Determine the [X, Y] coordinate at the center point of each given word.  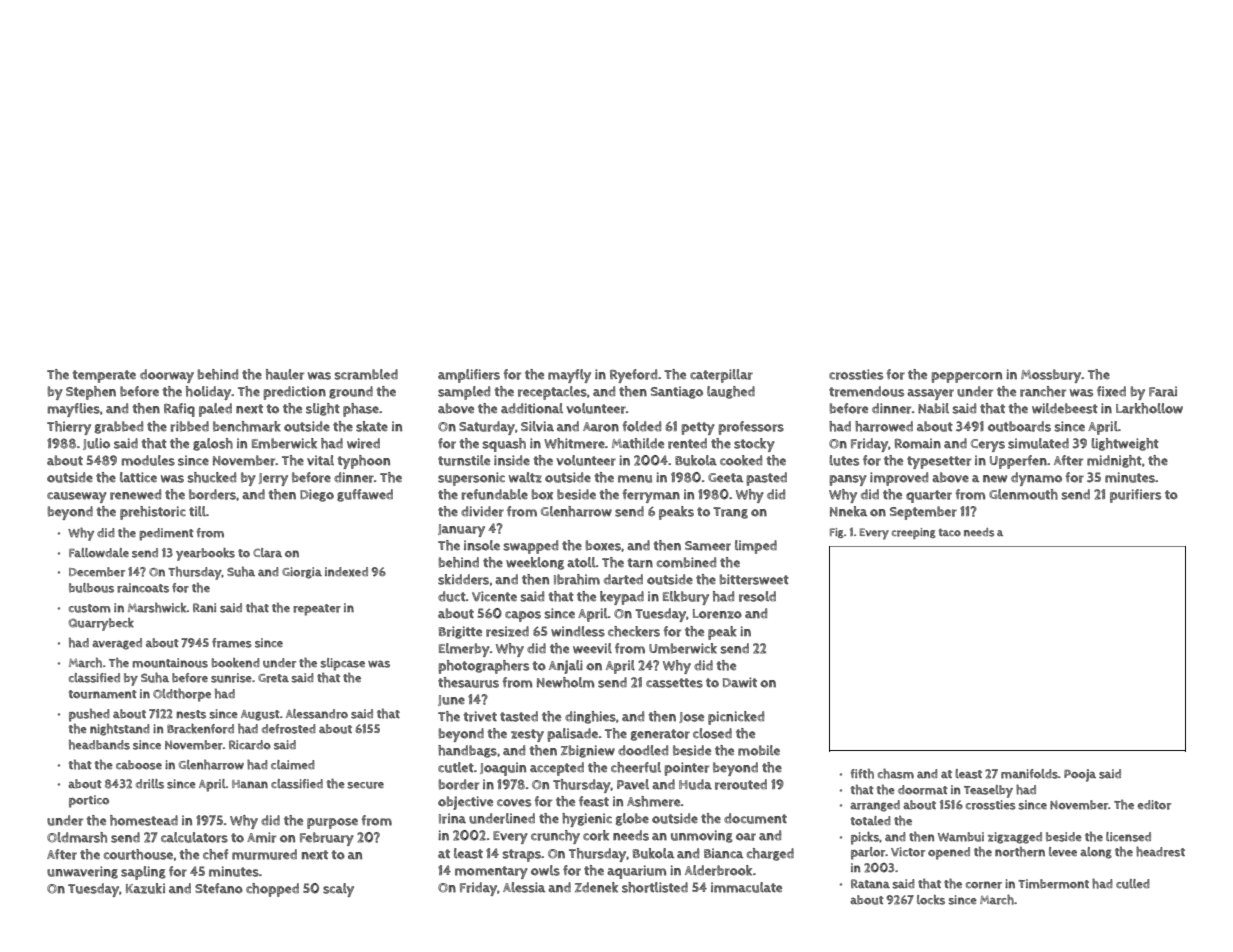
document [755, 818]
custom [89, 608]
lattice [138, 477]
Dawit [740, 682]
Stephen [91, 393]
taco [949, 532]
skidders [463, 579]
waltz [525, 477]
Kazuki [145, 888]
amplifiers [469, 376]
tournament [102, 694]
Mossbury [1051, 376]
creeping [914, 533]
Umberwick [683, 648]
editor [1154, 805]
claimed [293, 765]
